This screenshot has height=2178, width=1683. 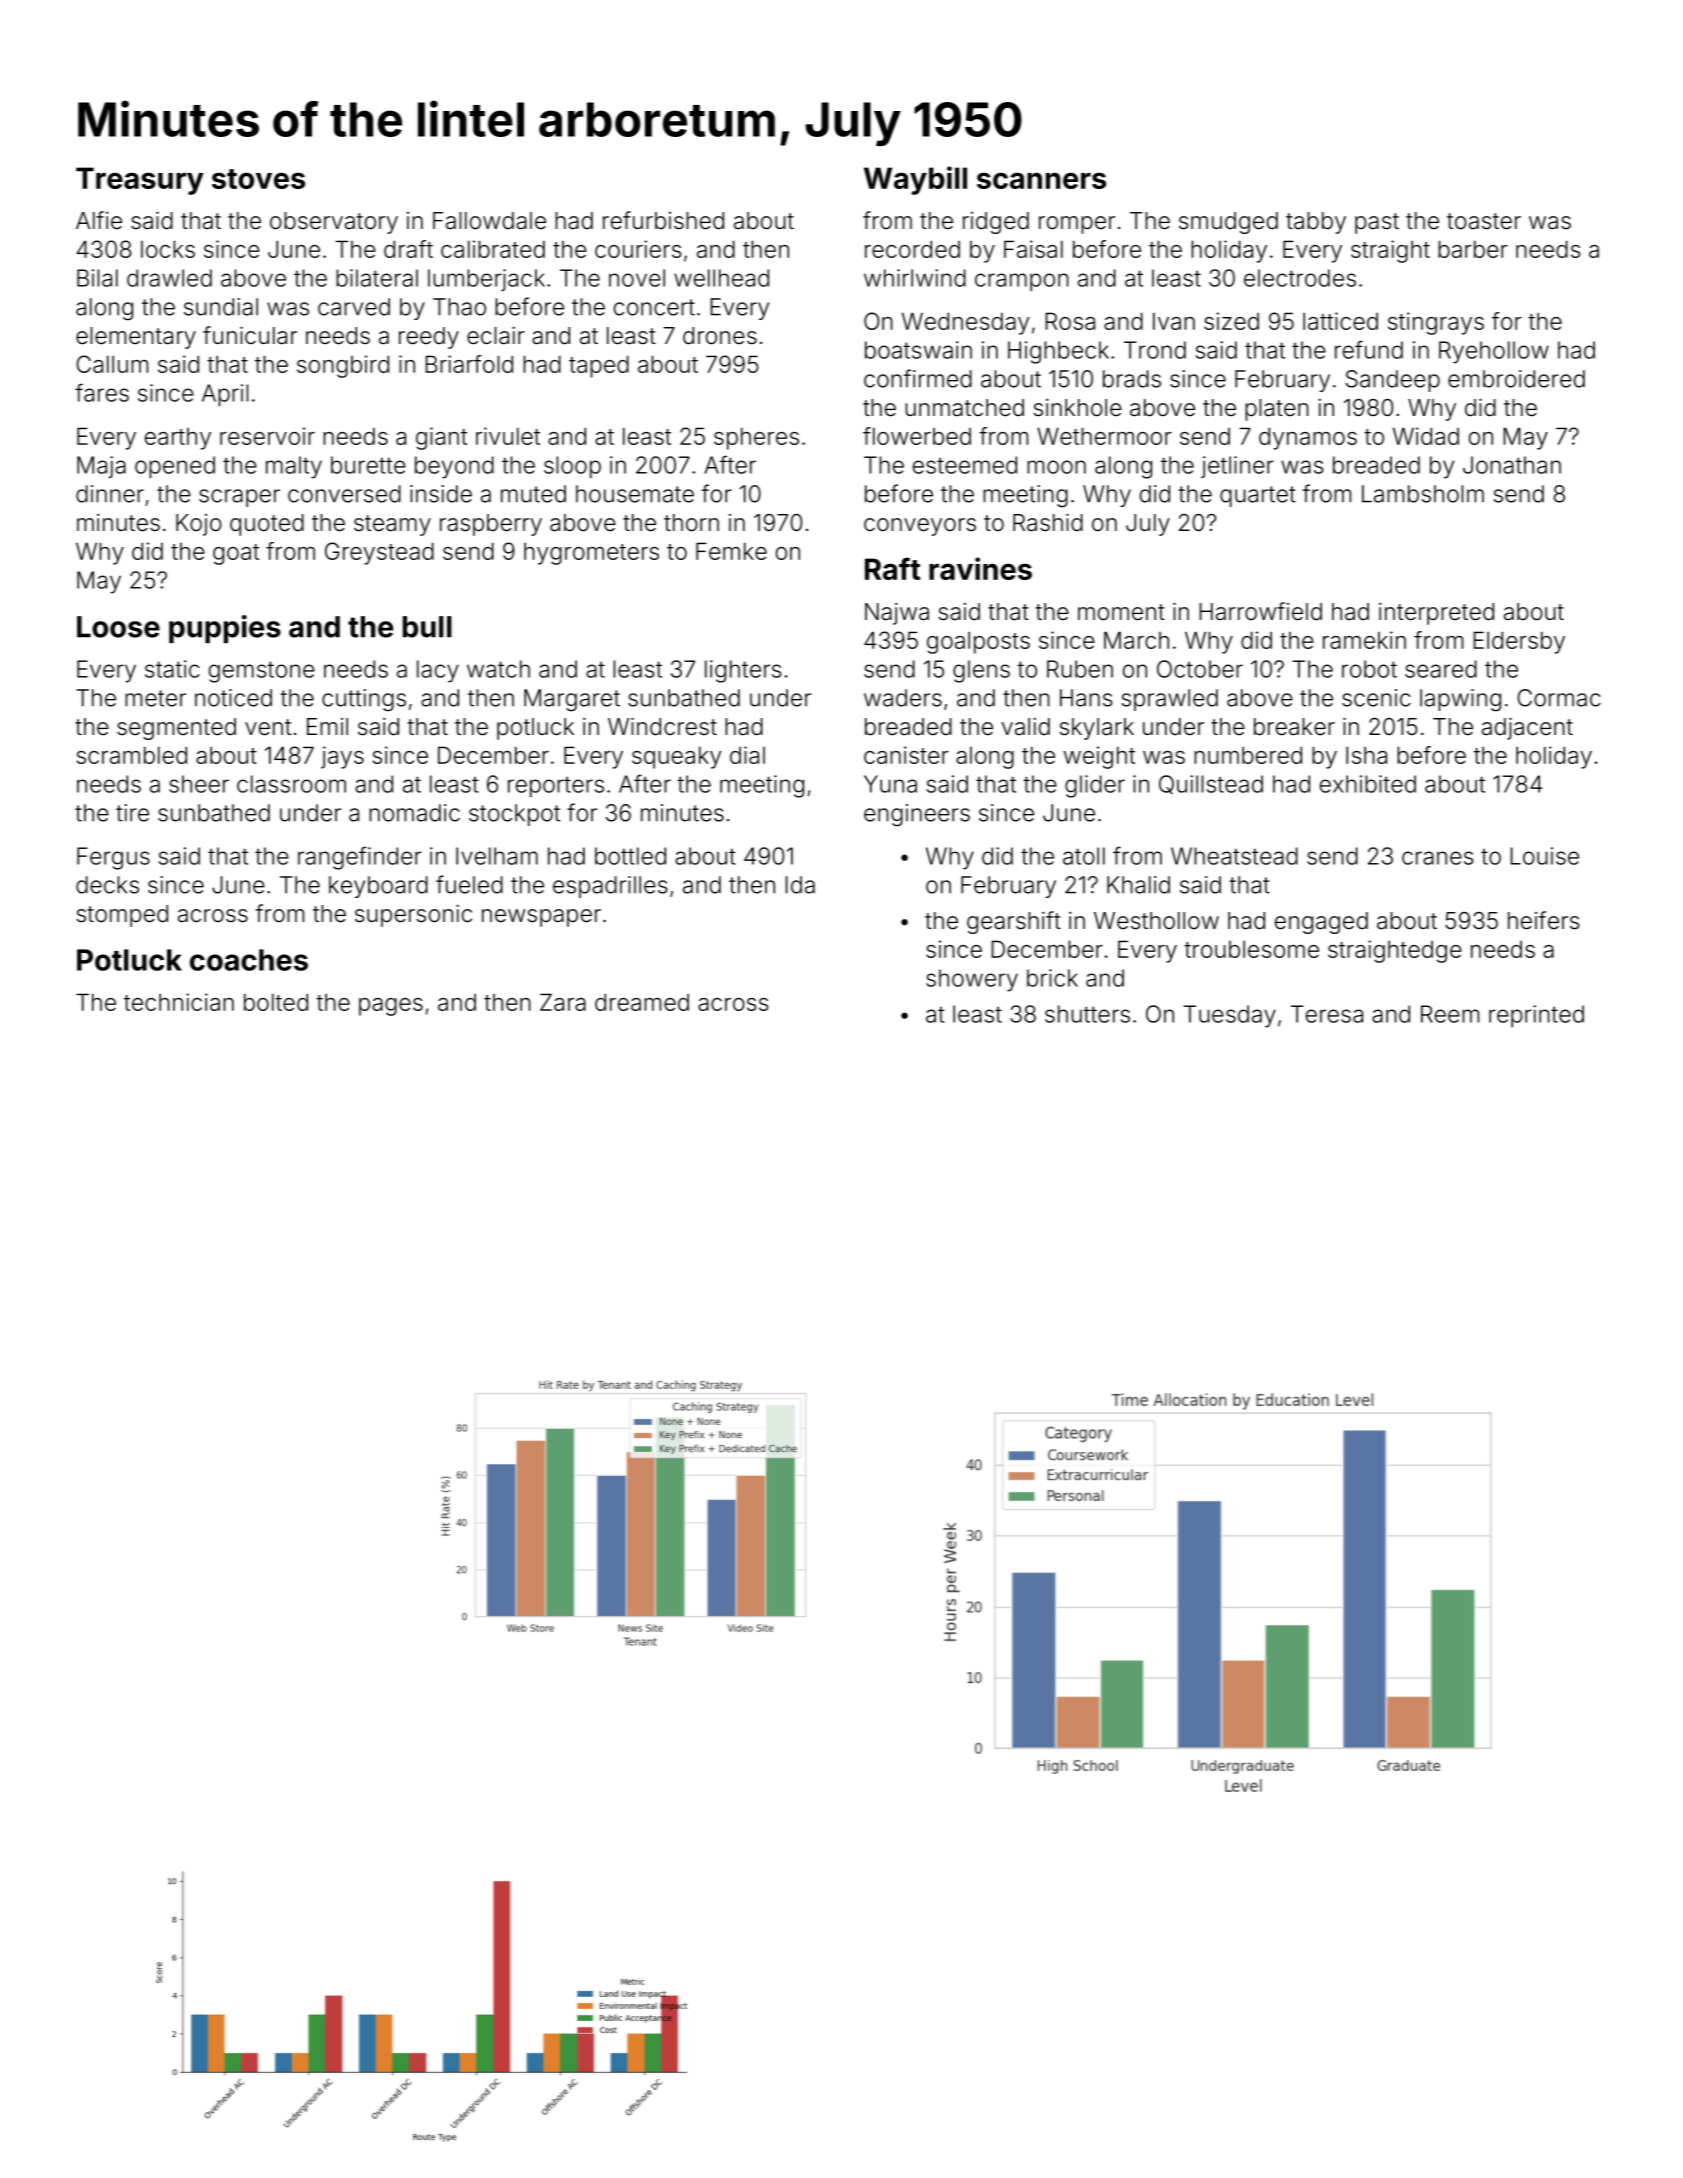 I want to click on reprinted, so click(x=1536, y=1016).
